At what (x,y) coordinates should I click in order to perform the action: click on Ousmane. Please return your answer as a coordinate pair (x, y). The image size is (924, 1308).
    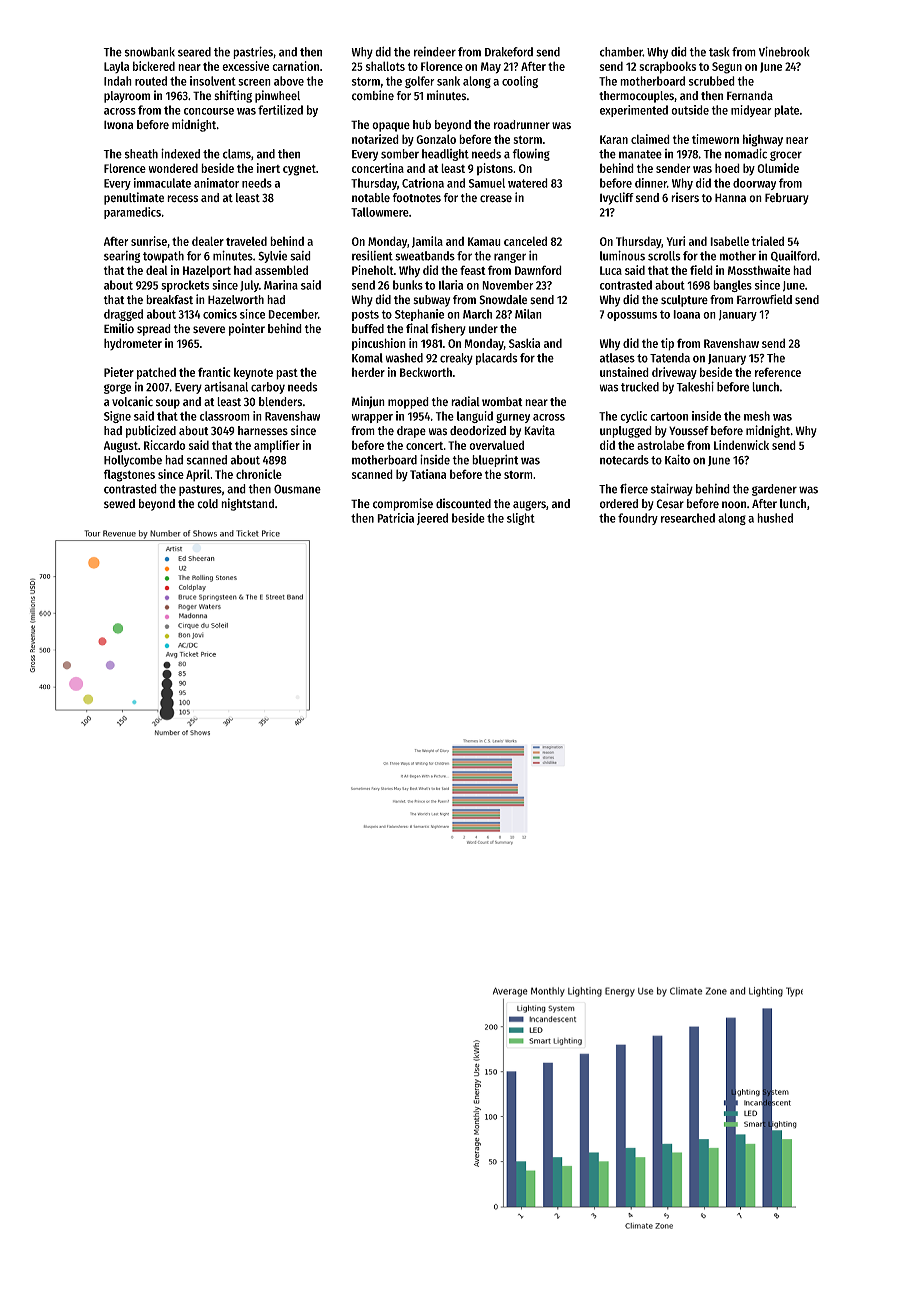
    Looking at the image, I should click on (297, 489).
